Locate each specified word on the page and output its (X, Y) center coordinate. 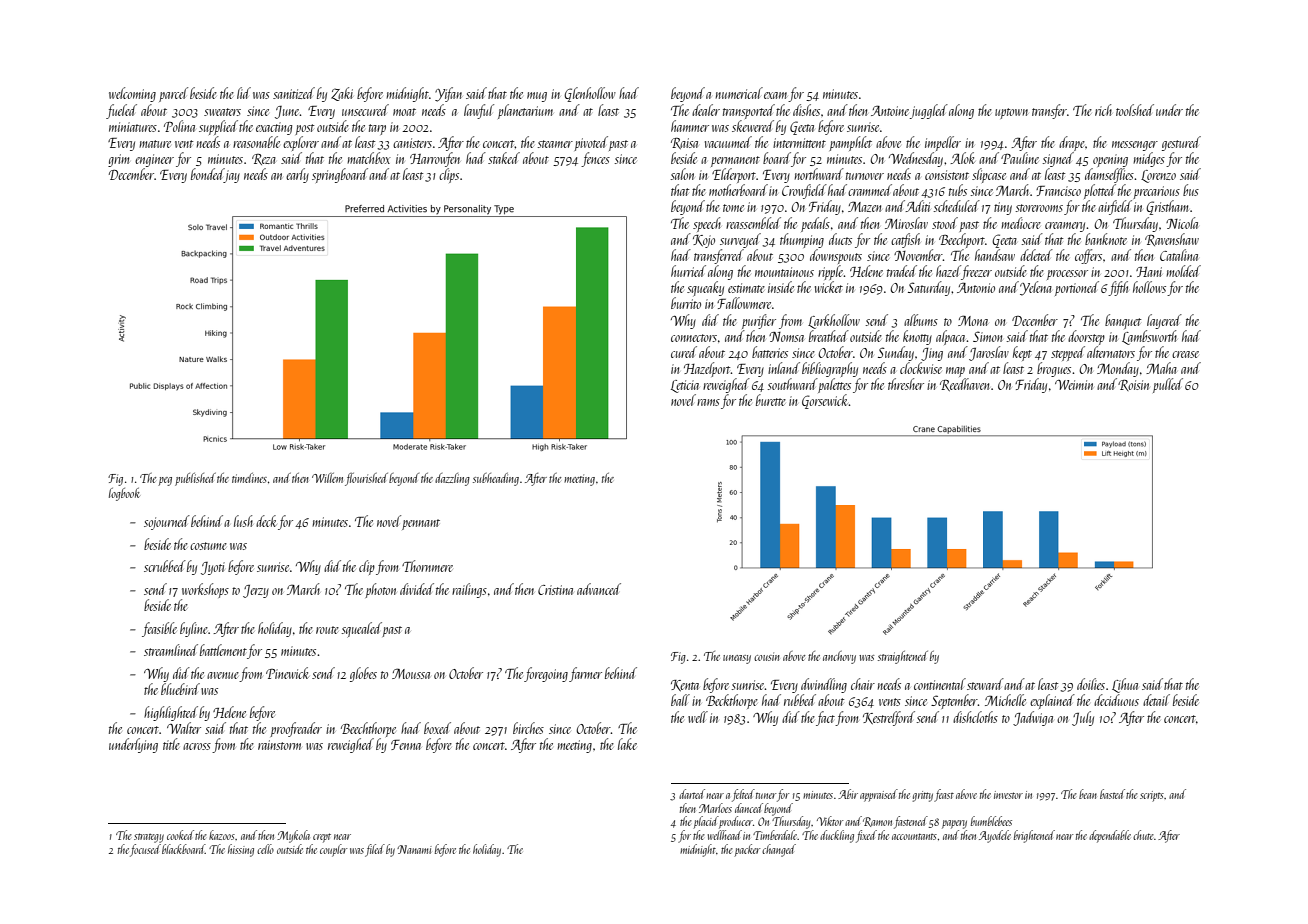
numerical (739, 93)
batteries (770, 352)
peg (165, 481)
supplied (218, 127)
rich (1103, 110)
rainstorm (279, 745)
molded (1183, 271)
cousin (767, 656)
